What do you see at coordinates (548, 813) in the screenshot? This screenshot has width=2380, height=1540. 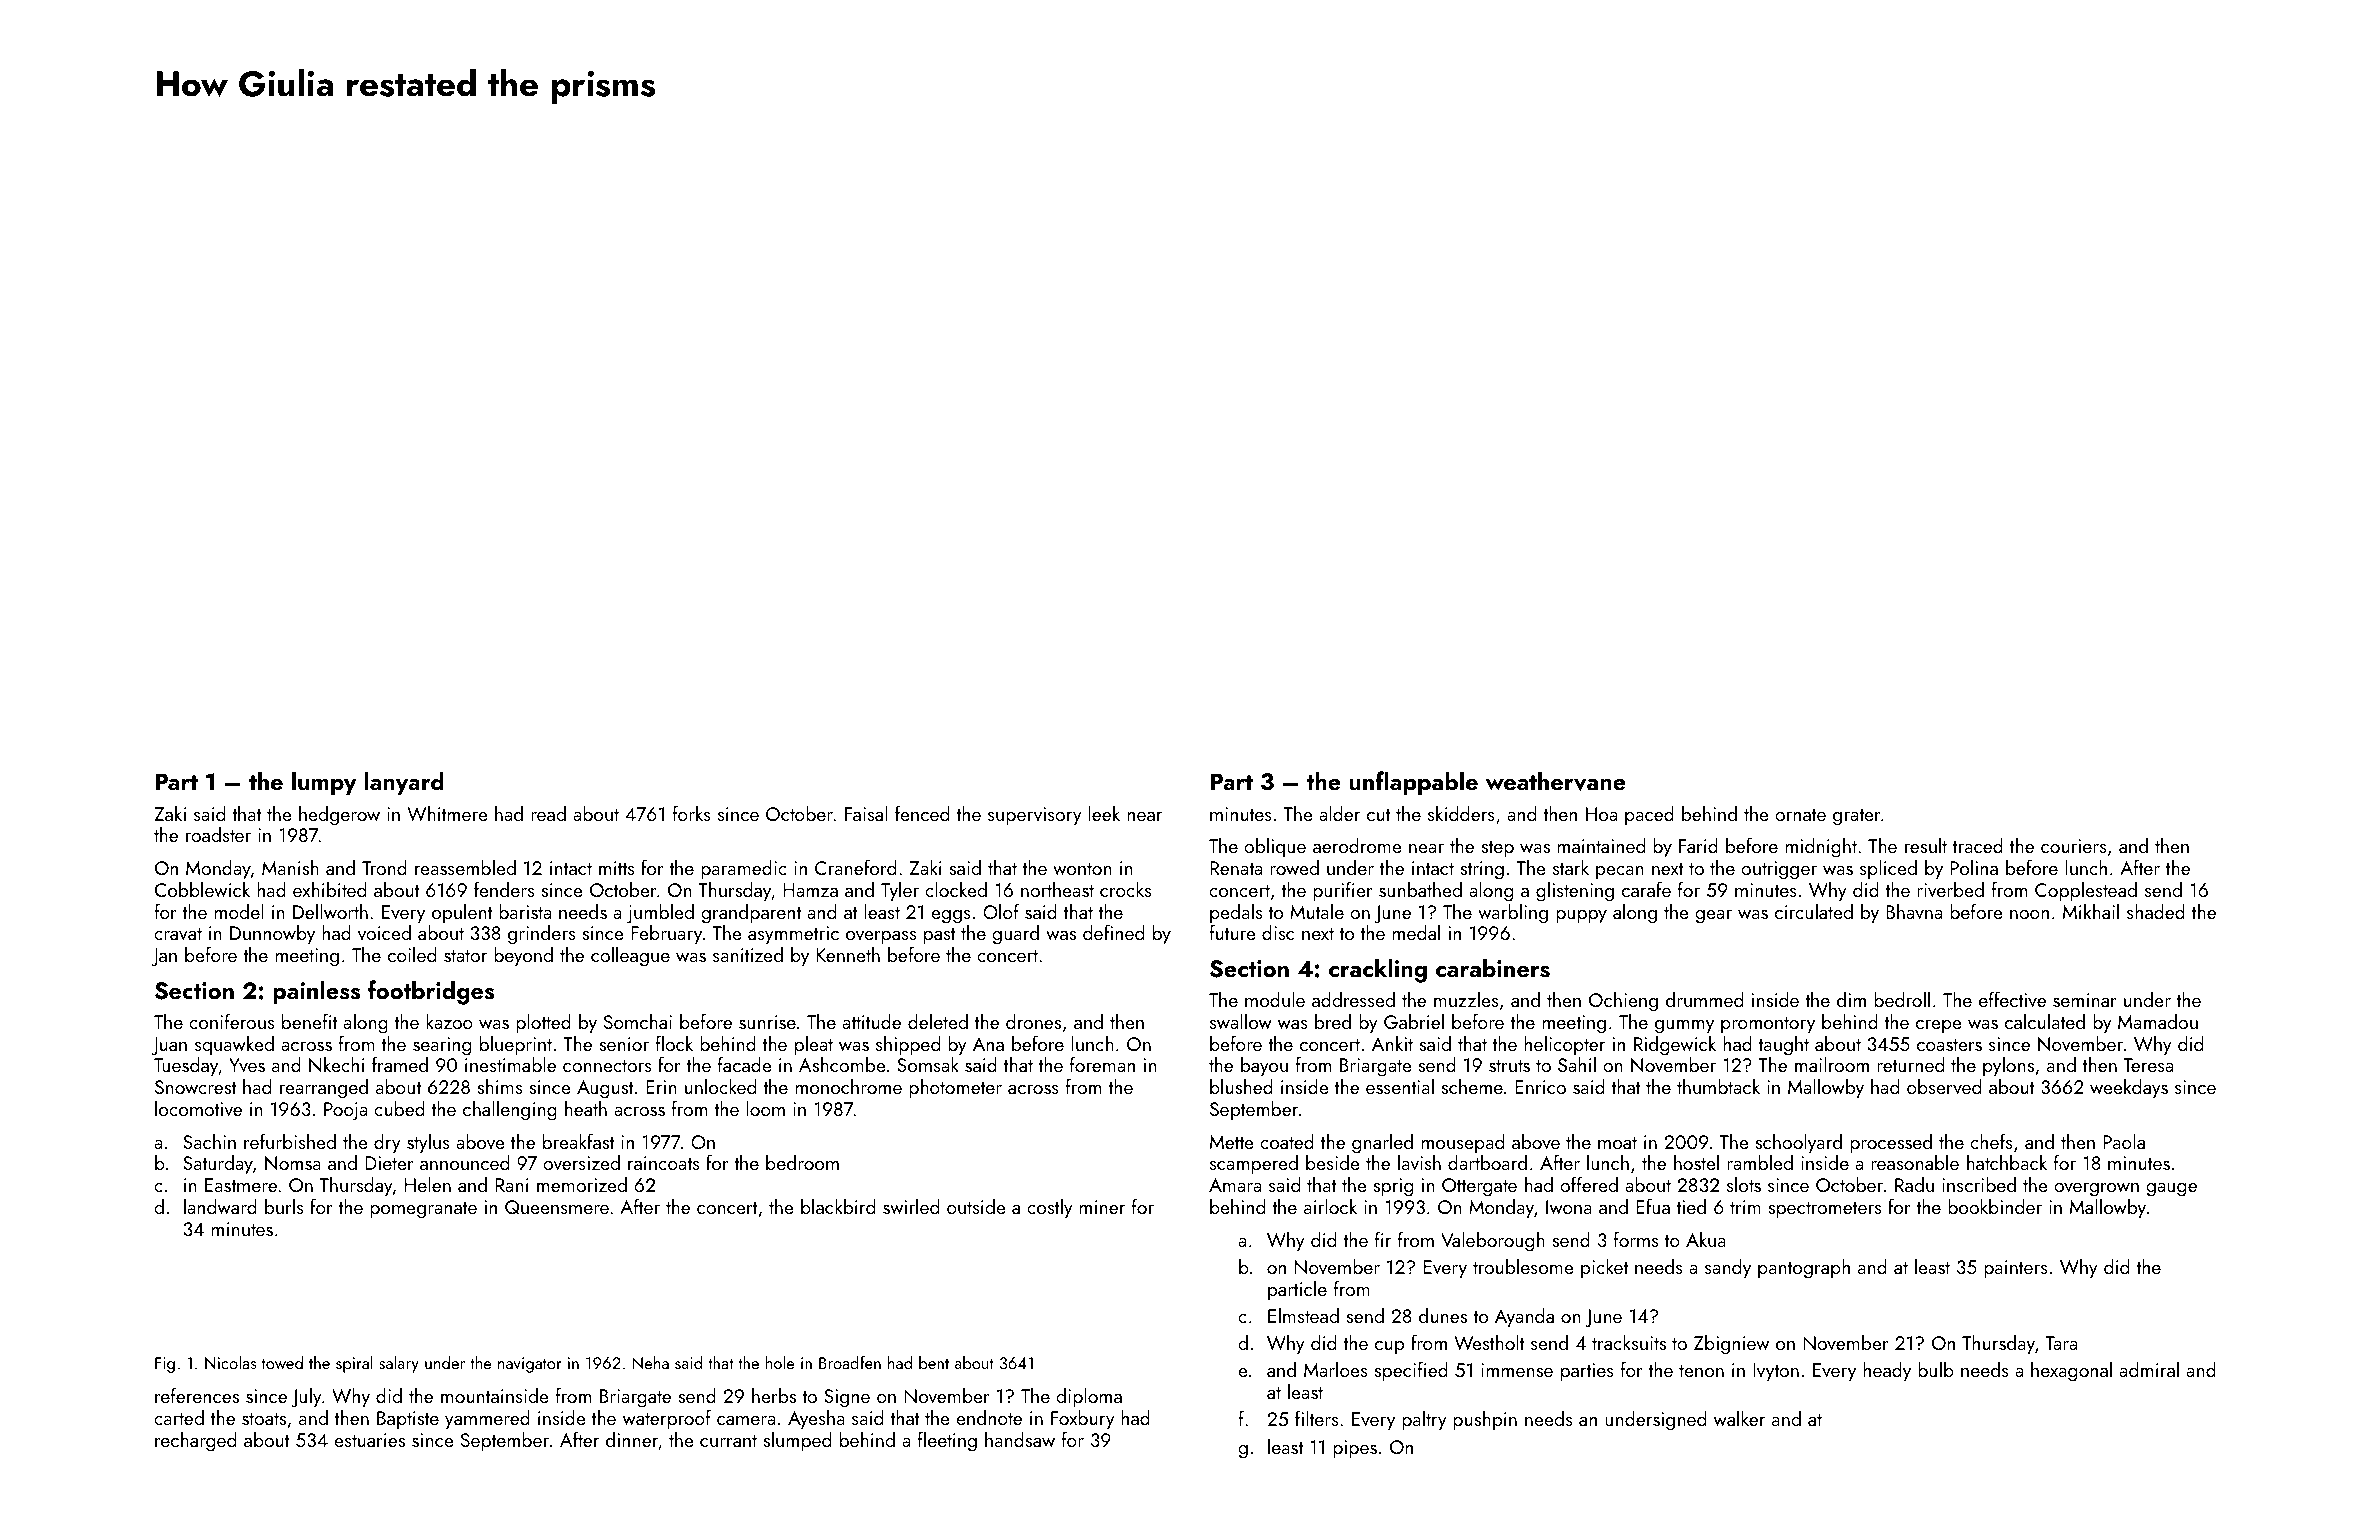 I see `read` at bounding box center [548, 813].
